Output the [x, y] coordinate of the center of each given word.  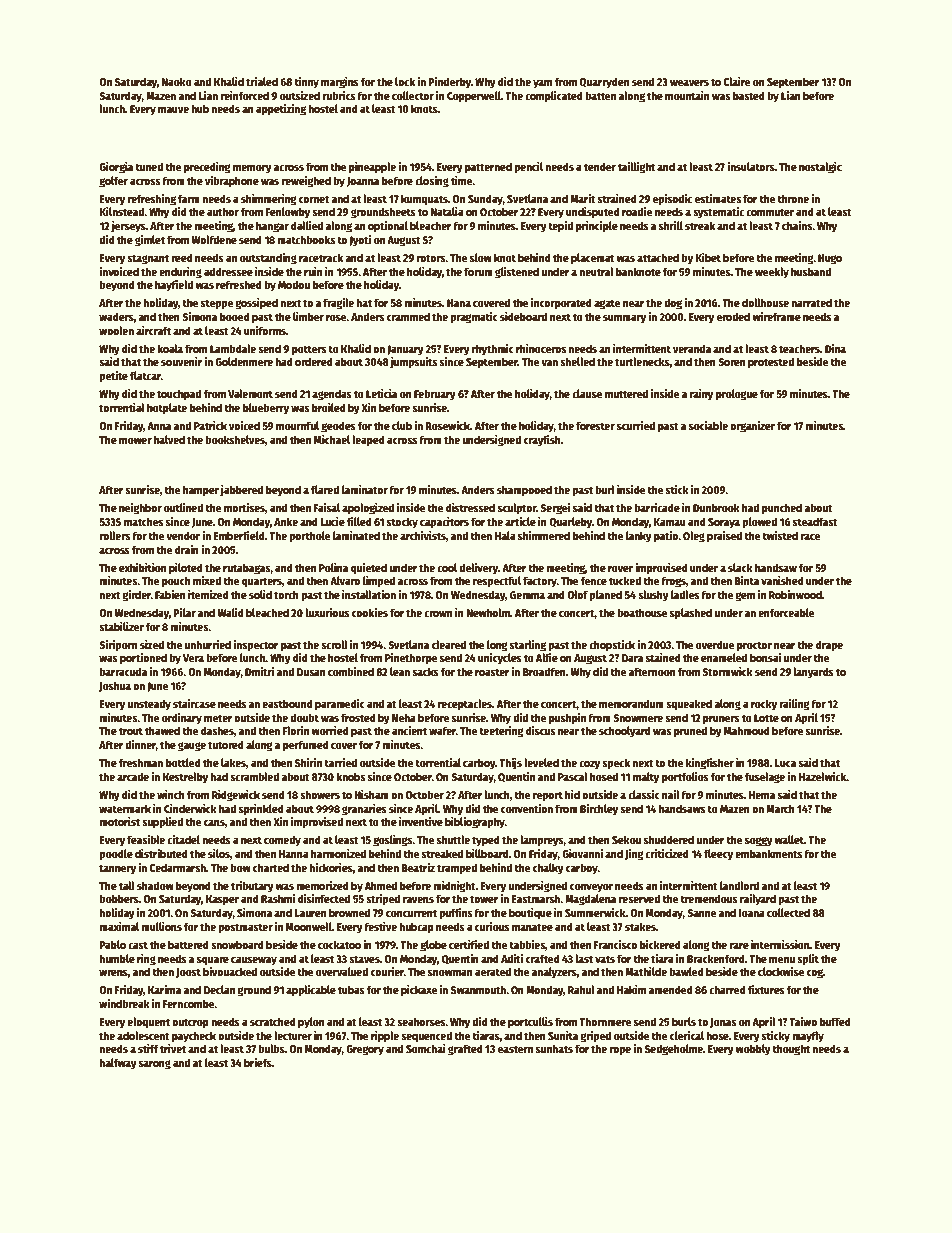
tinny [306, 83]
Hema [762, 795]
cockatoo [339, 944]
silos [219, 853]
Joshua [115, 686]
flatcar [145, 375]
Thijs [510, 763]
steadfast [815, 521]
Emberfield [239, 535]
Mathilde [646, 971]
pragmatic [474, 318]
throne [793, 198]
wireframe [776, 316]
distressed [470, 507]
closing [432, 182]
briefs [258, 1062]
